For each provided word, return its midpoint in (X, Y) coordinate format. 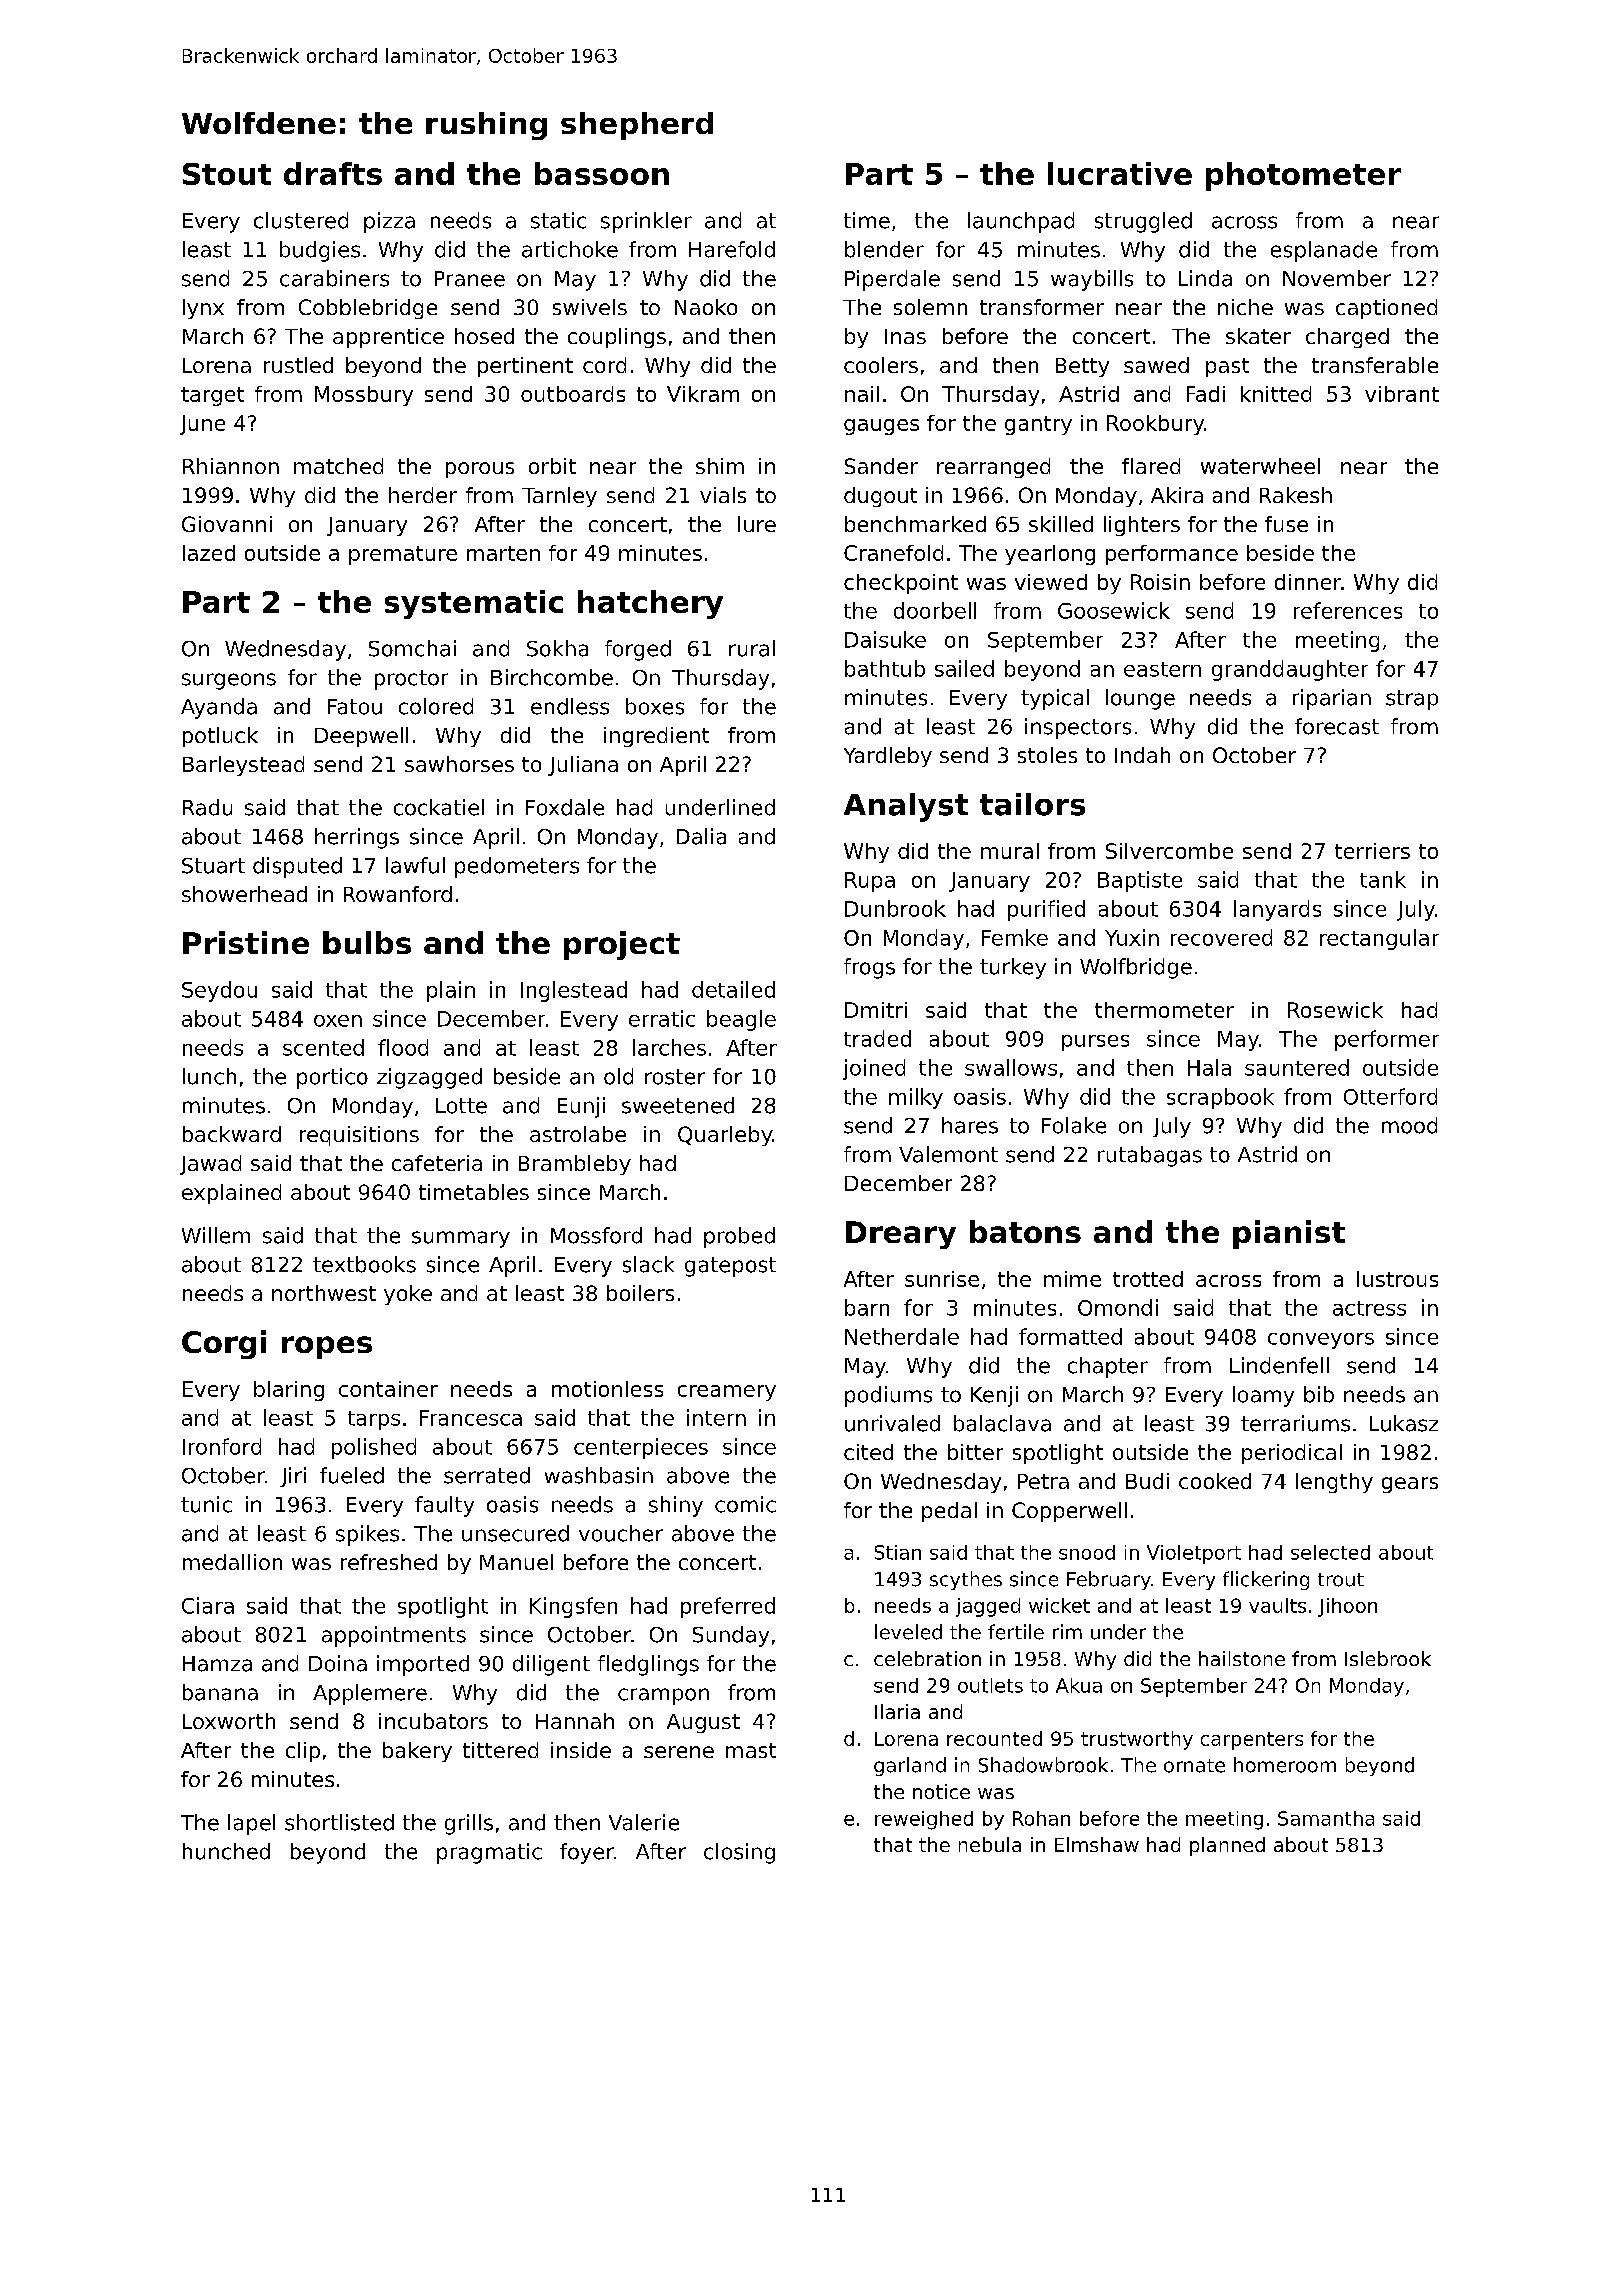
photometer (1303, 176)
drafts (333, 173)
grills (469, 1824)
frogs (869, 968)
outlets (990, 1685)
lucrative (1120, 173)
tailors (1032, 804)
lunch (209, 1076)
